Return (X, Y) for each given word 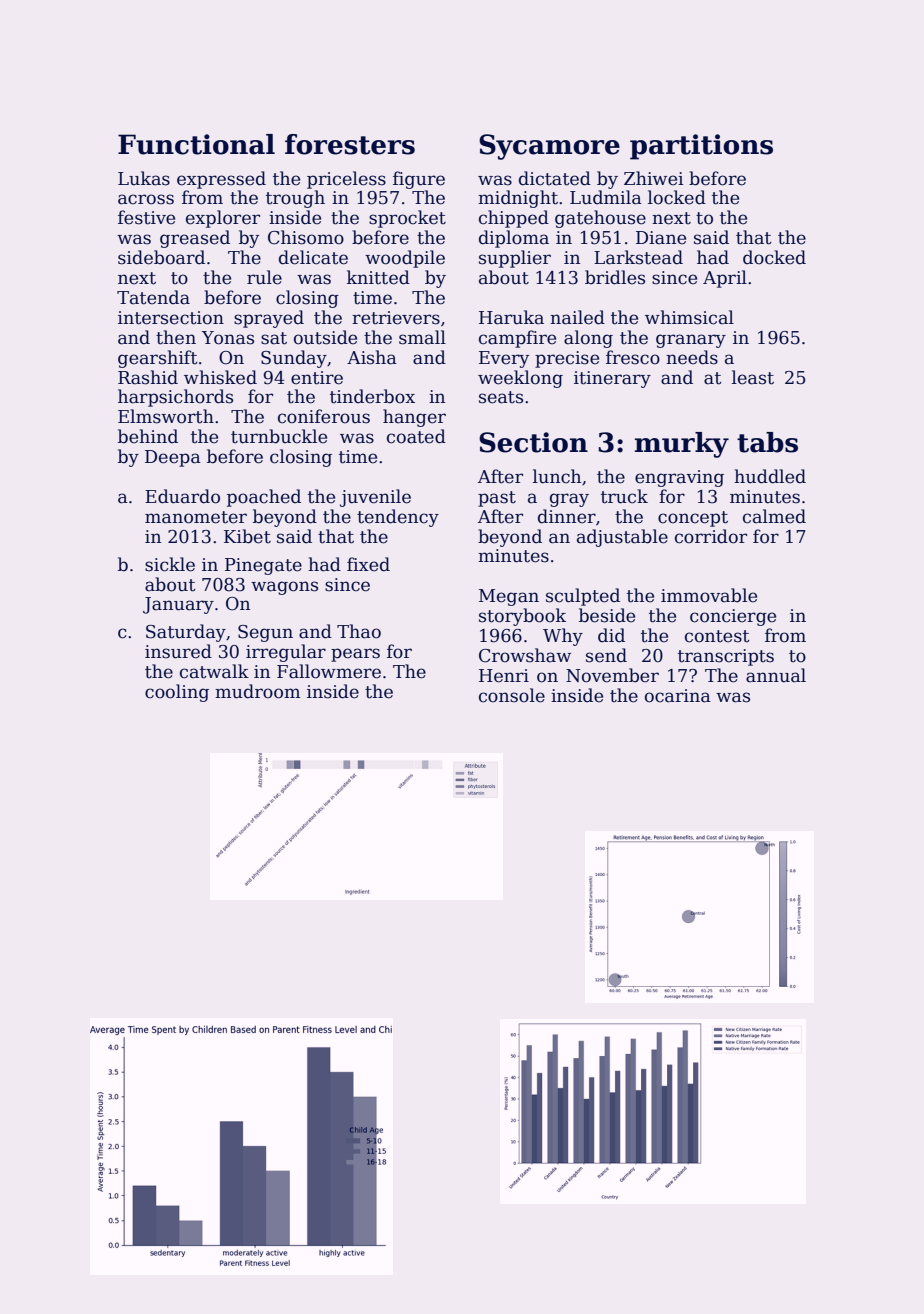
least (753, 377)
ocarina (678, 696)
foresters (350, 144)
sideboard (161, 257)
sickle (170, 564)
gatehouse (600, 219)
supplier (515, 259)
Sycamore (549, 147)
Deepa (173, 458)
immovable (709, 595)
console (512, 695)
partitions (701, 147)
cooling (177, 693)
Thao (359, 631)
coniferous (324, 416)
